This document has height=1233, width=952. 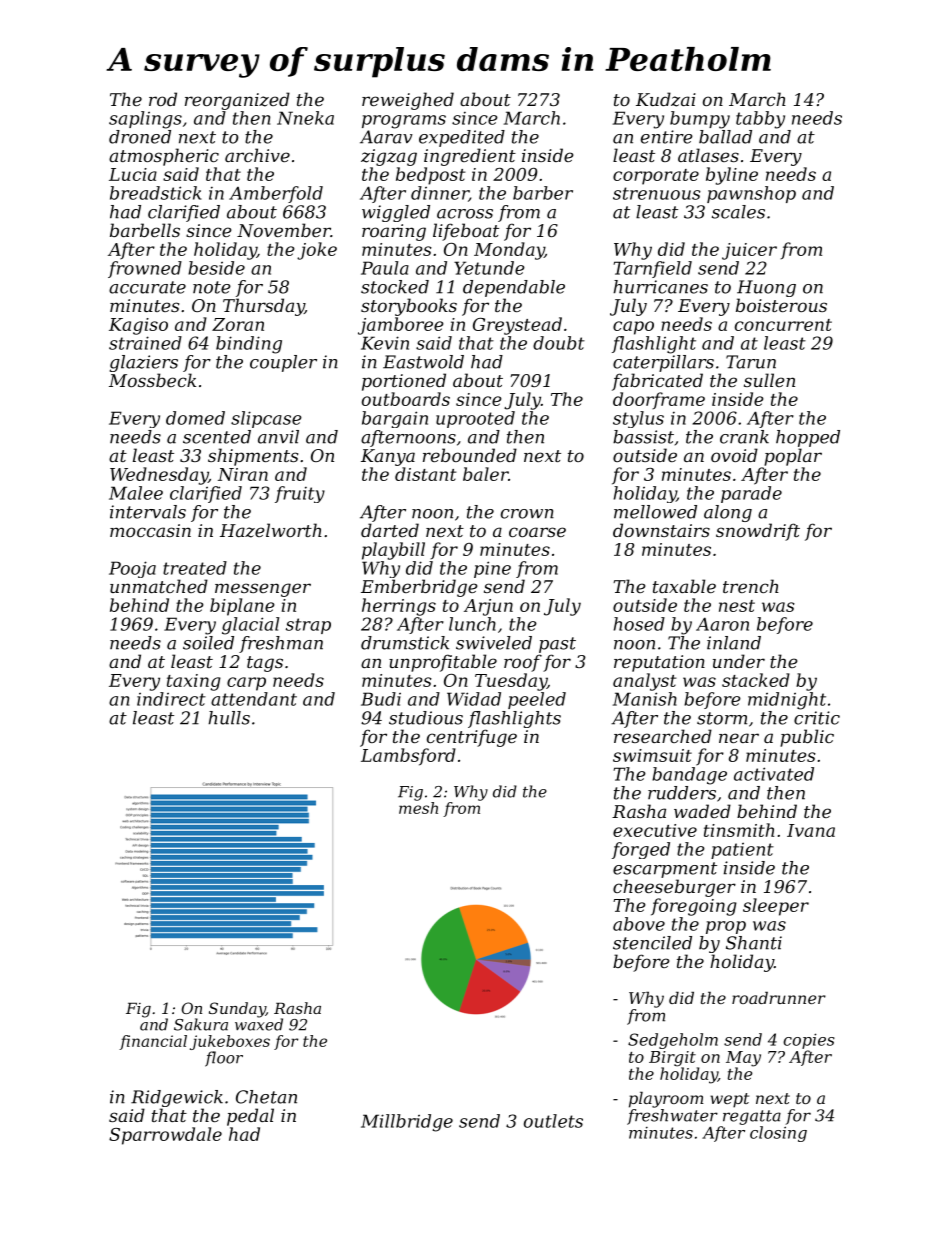 What do you see at coordinates (165, 1136) in the document?
I see `Sparrowdale` at bounding box center [165, 1136].
